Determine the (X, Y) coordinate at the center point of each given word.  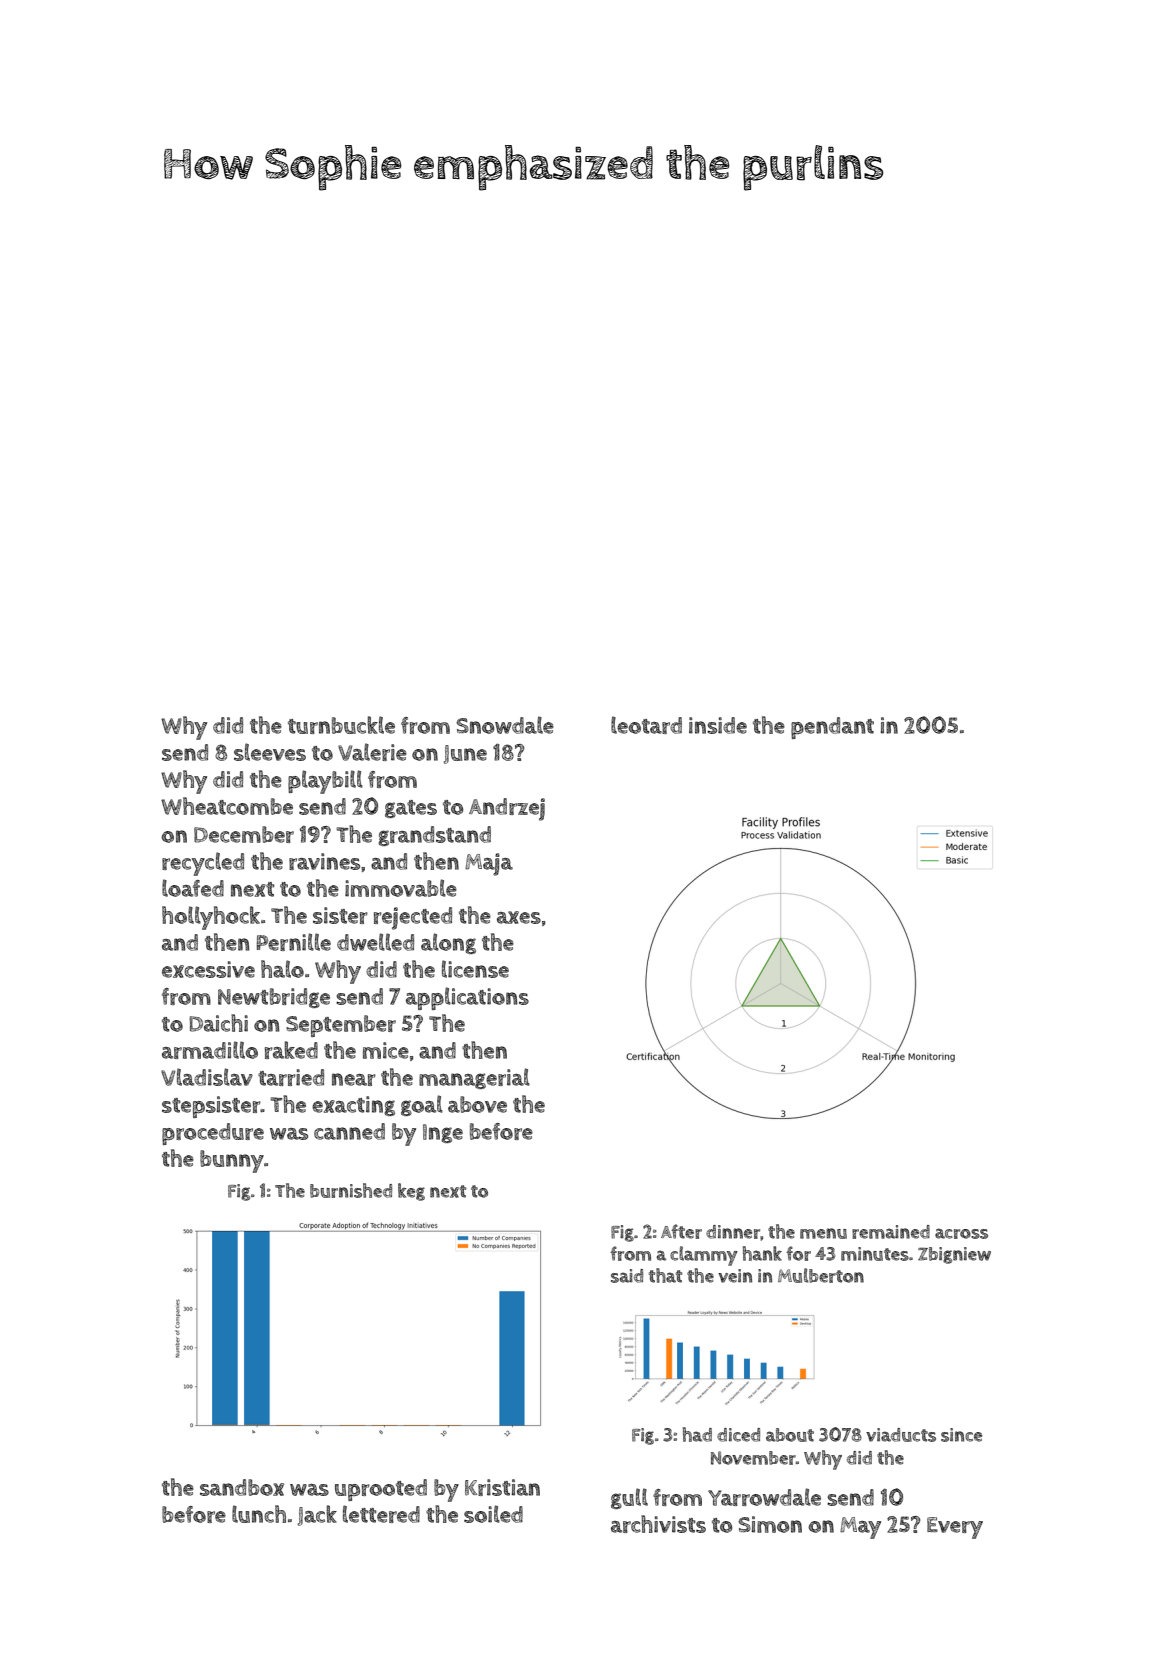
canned (349, 1131)
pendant (832, 728)
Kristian (502, 1487)
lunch (259, 1514)
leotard (646, 725)
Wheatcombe (227, 806)
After (681, 1231)
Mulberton (821, 1275)
